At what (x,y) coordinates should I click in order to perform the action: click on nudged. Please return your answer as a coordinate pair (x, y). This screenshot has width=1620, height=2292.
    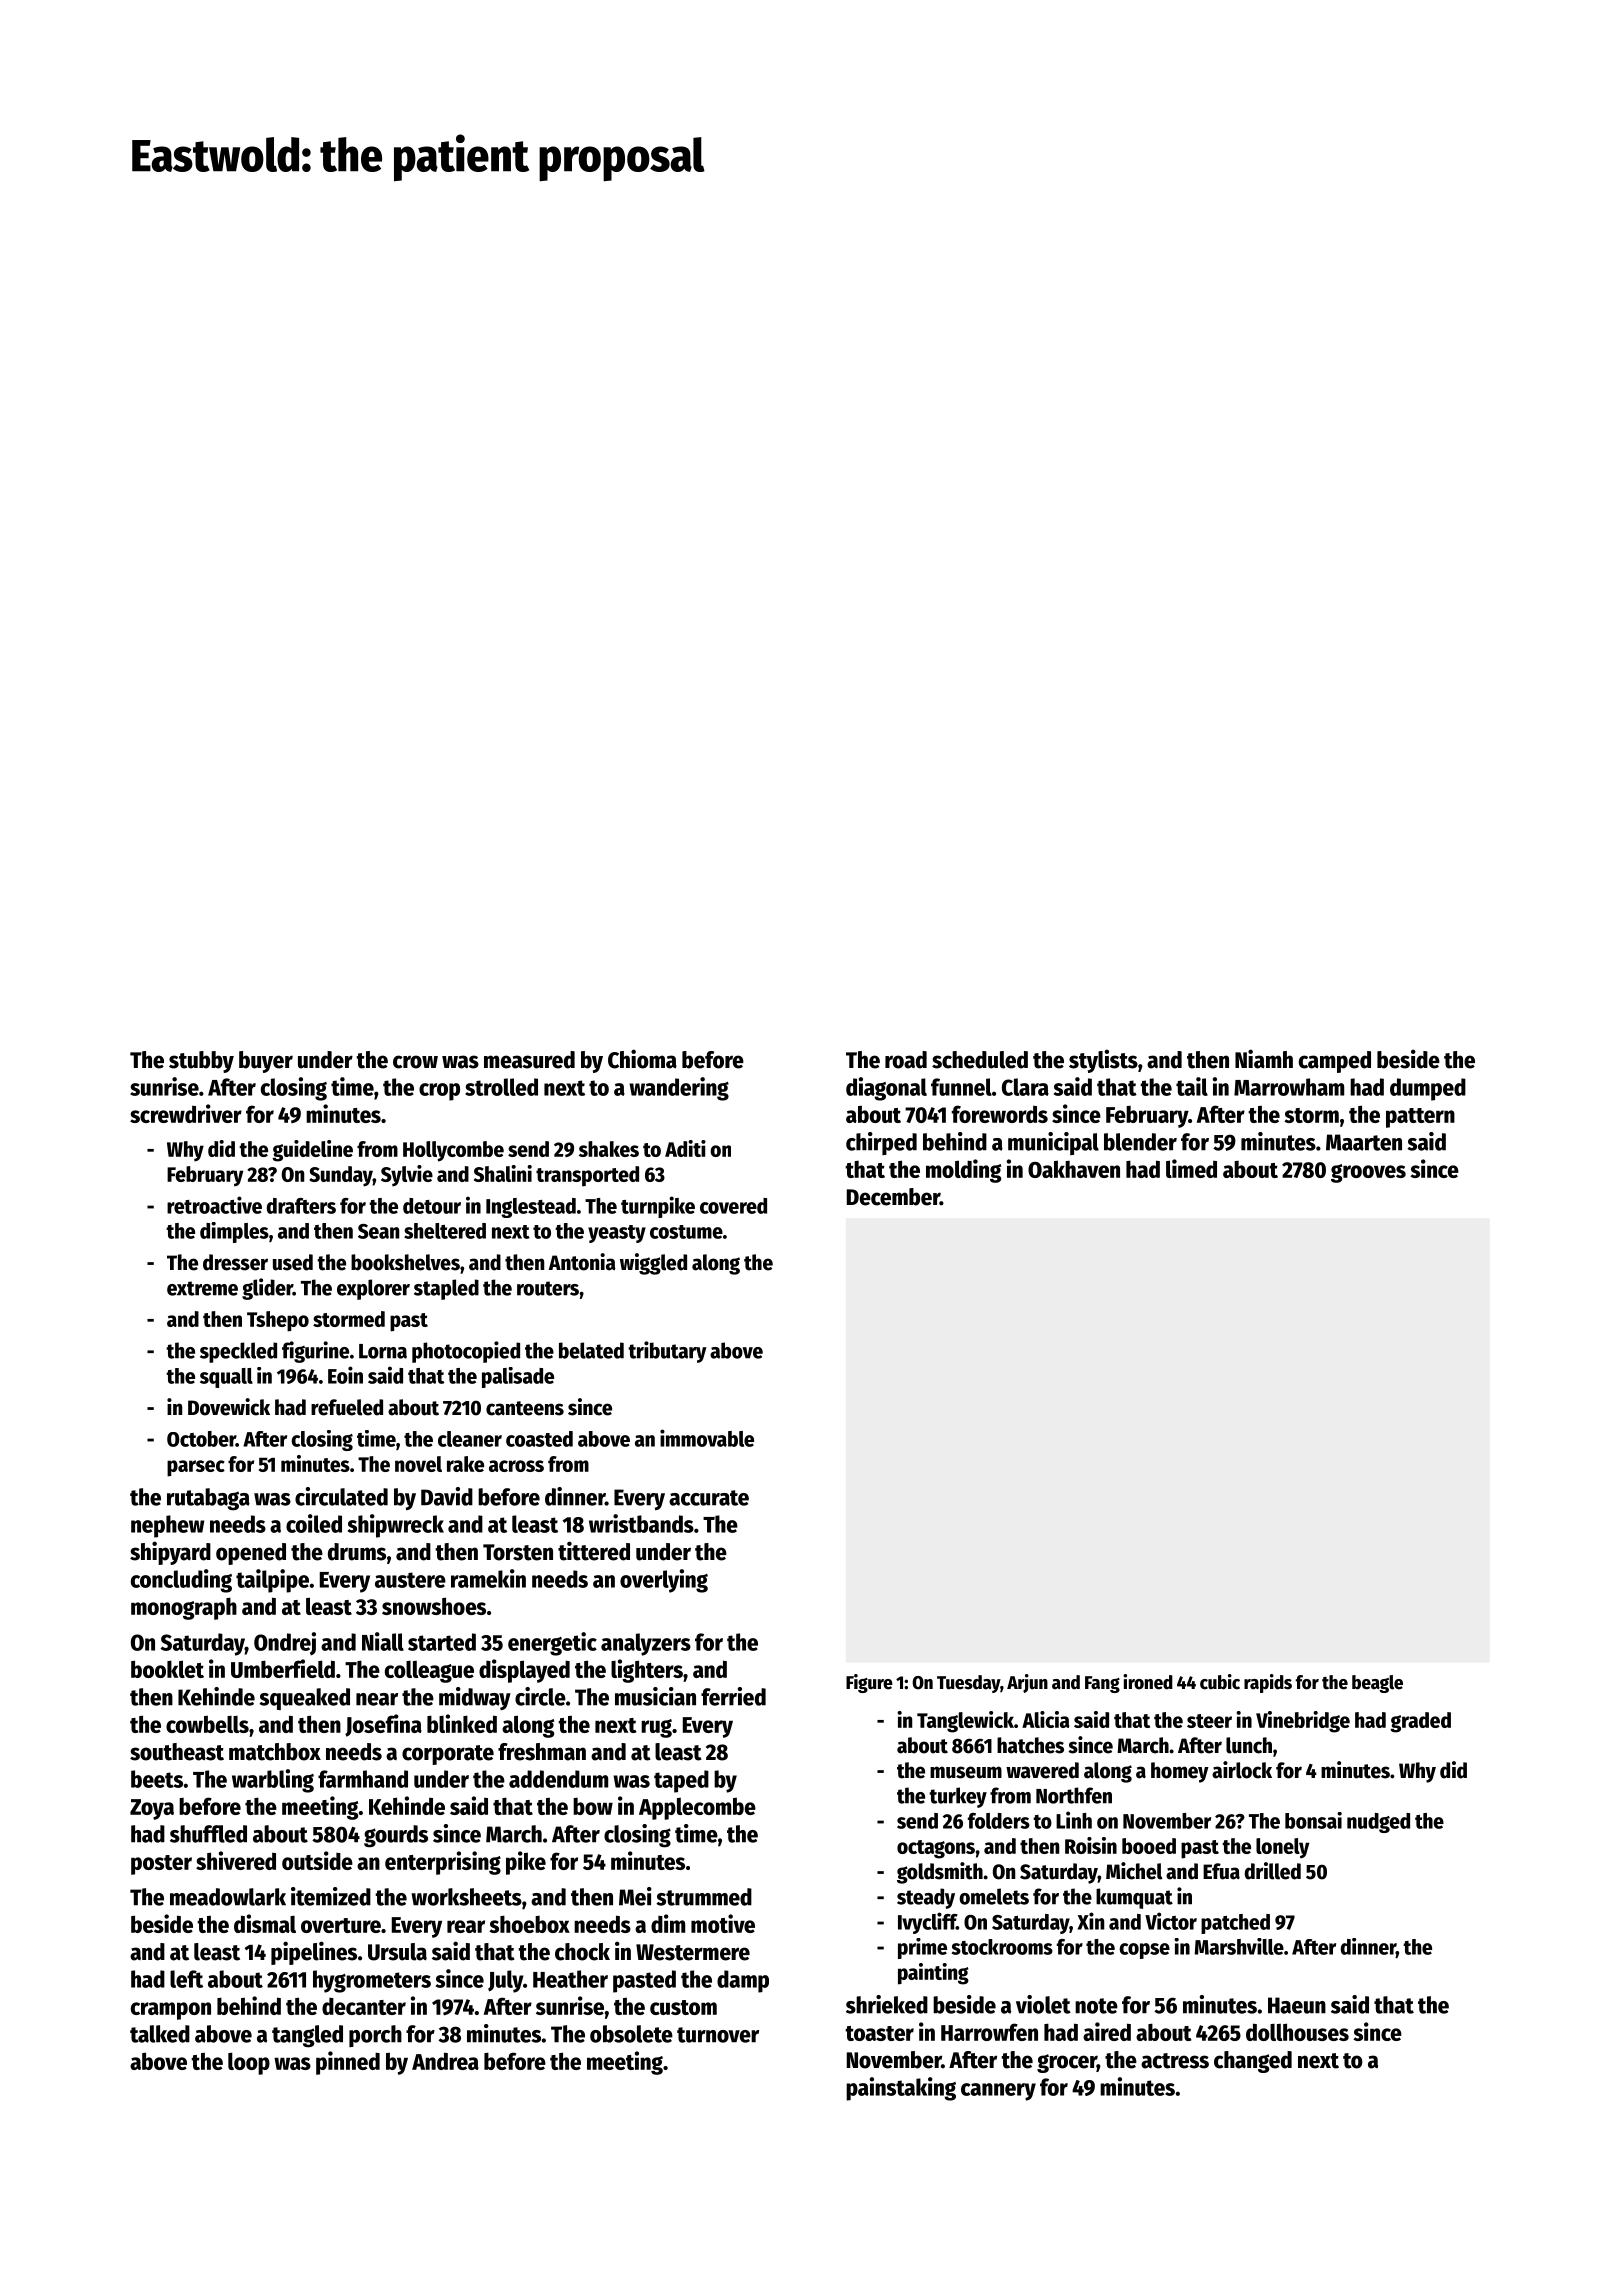
    Looking at the image, I should click on (1378, 1823).
